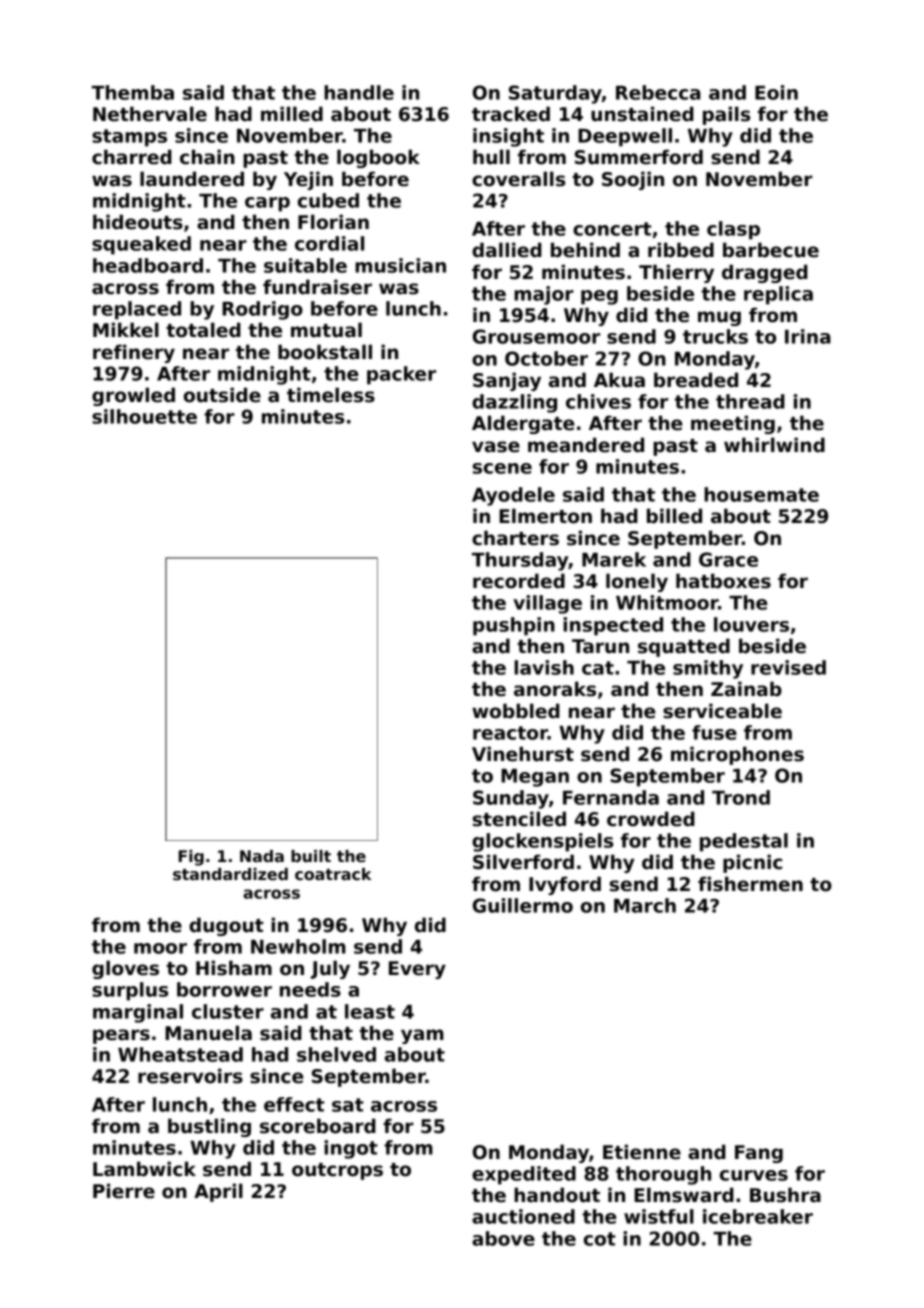 This screenshot has height=1308, width=924. Describe the element at coordinates (144, 1169) in the screenshot. I see `Lambwick` at that location.
